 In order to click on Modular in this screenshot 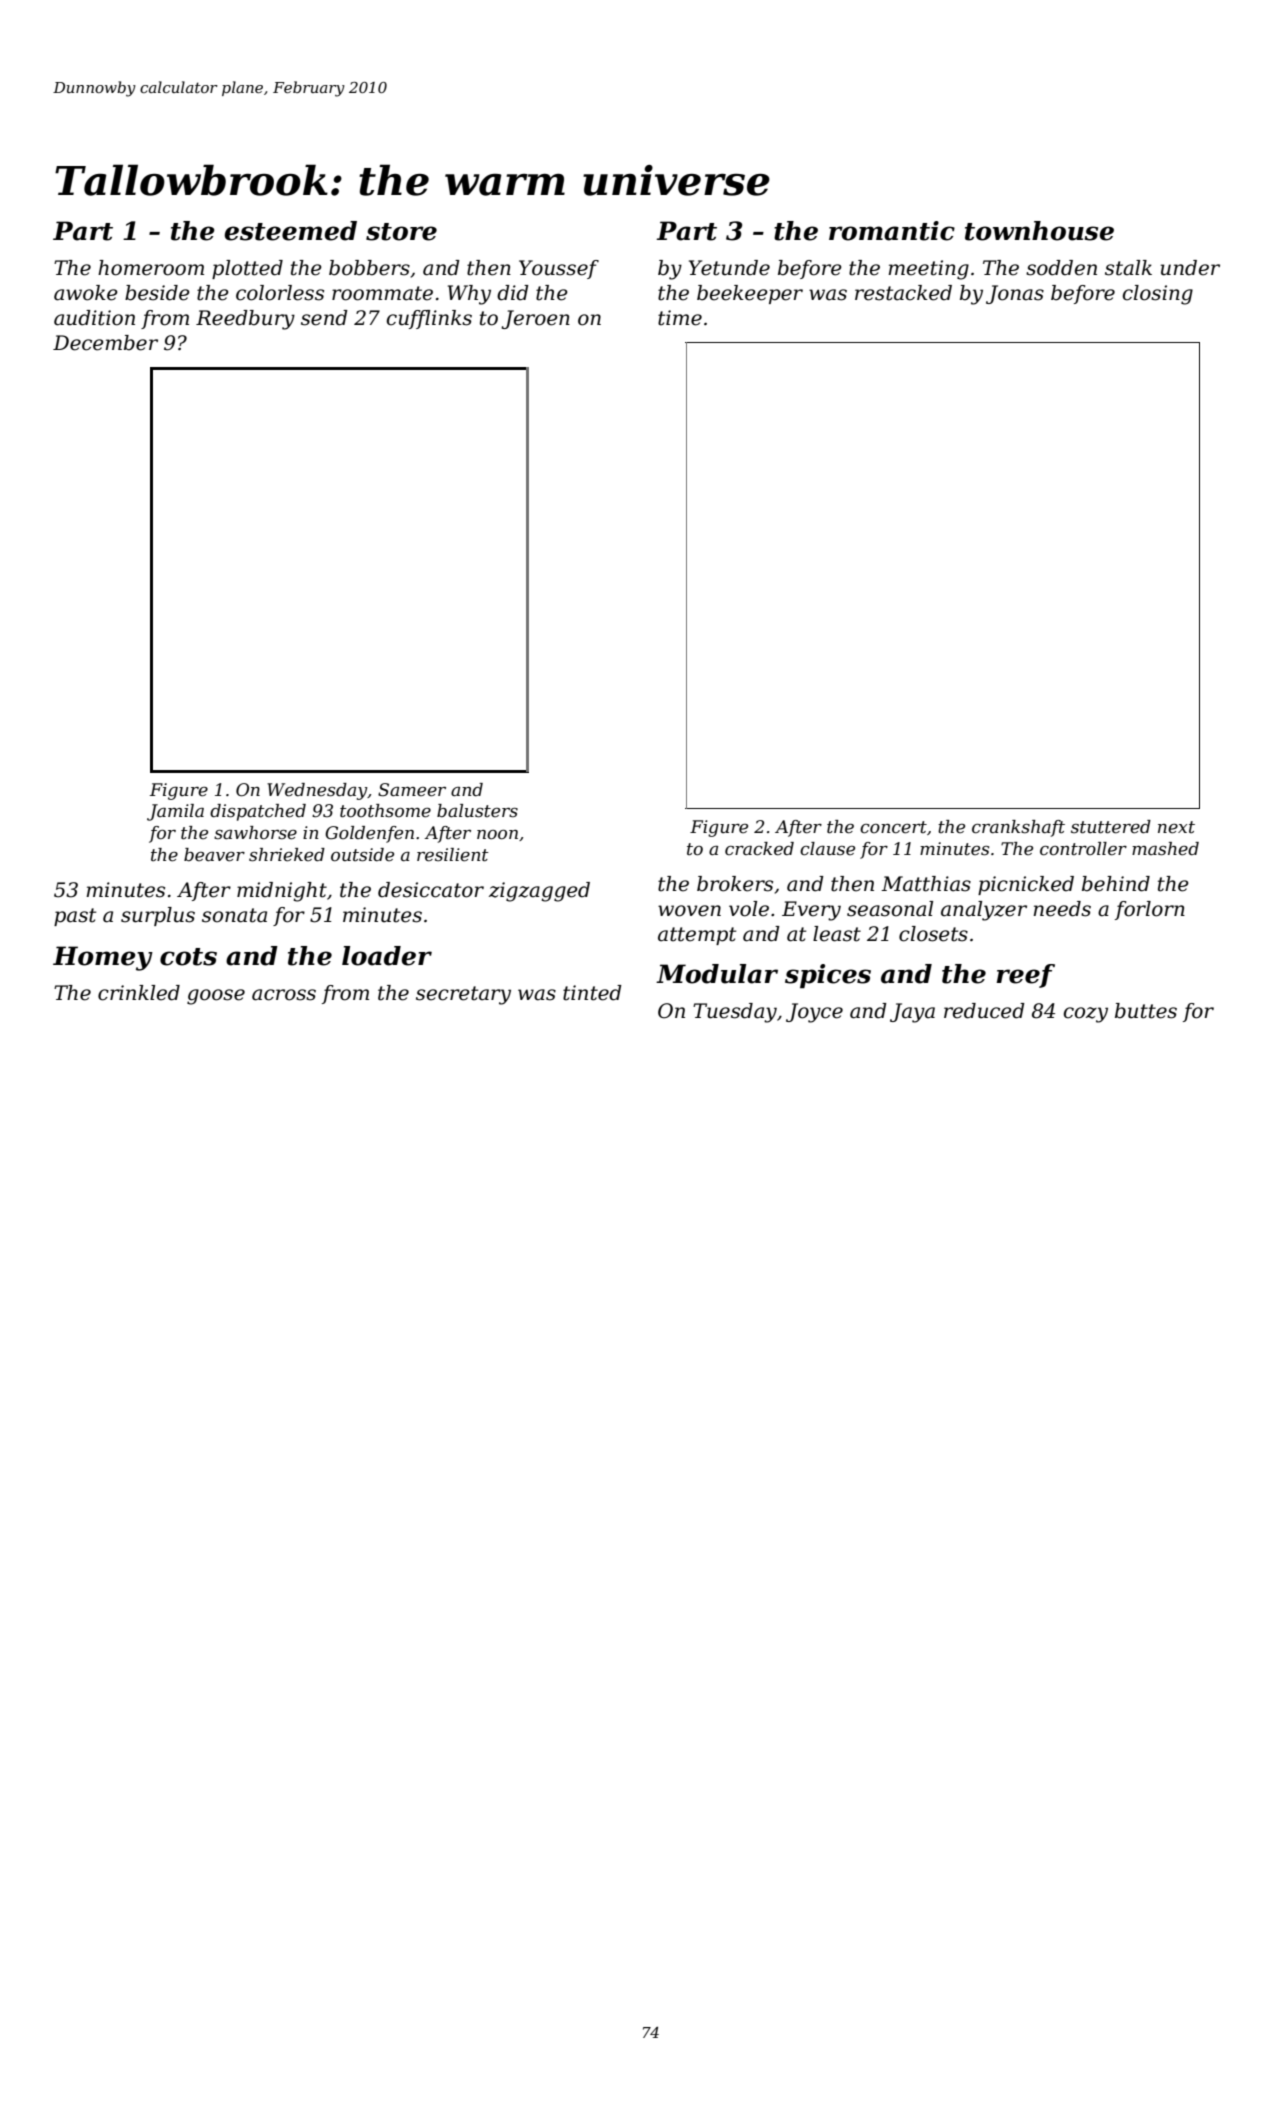, I will do `click(717, 974)`.
